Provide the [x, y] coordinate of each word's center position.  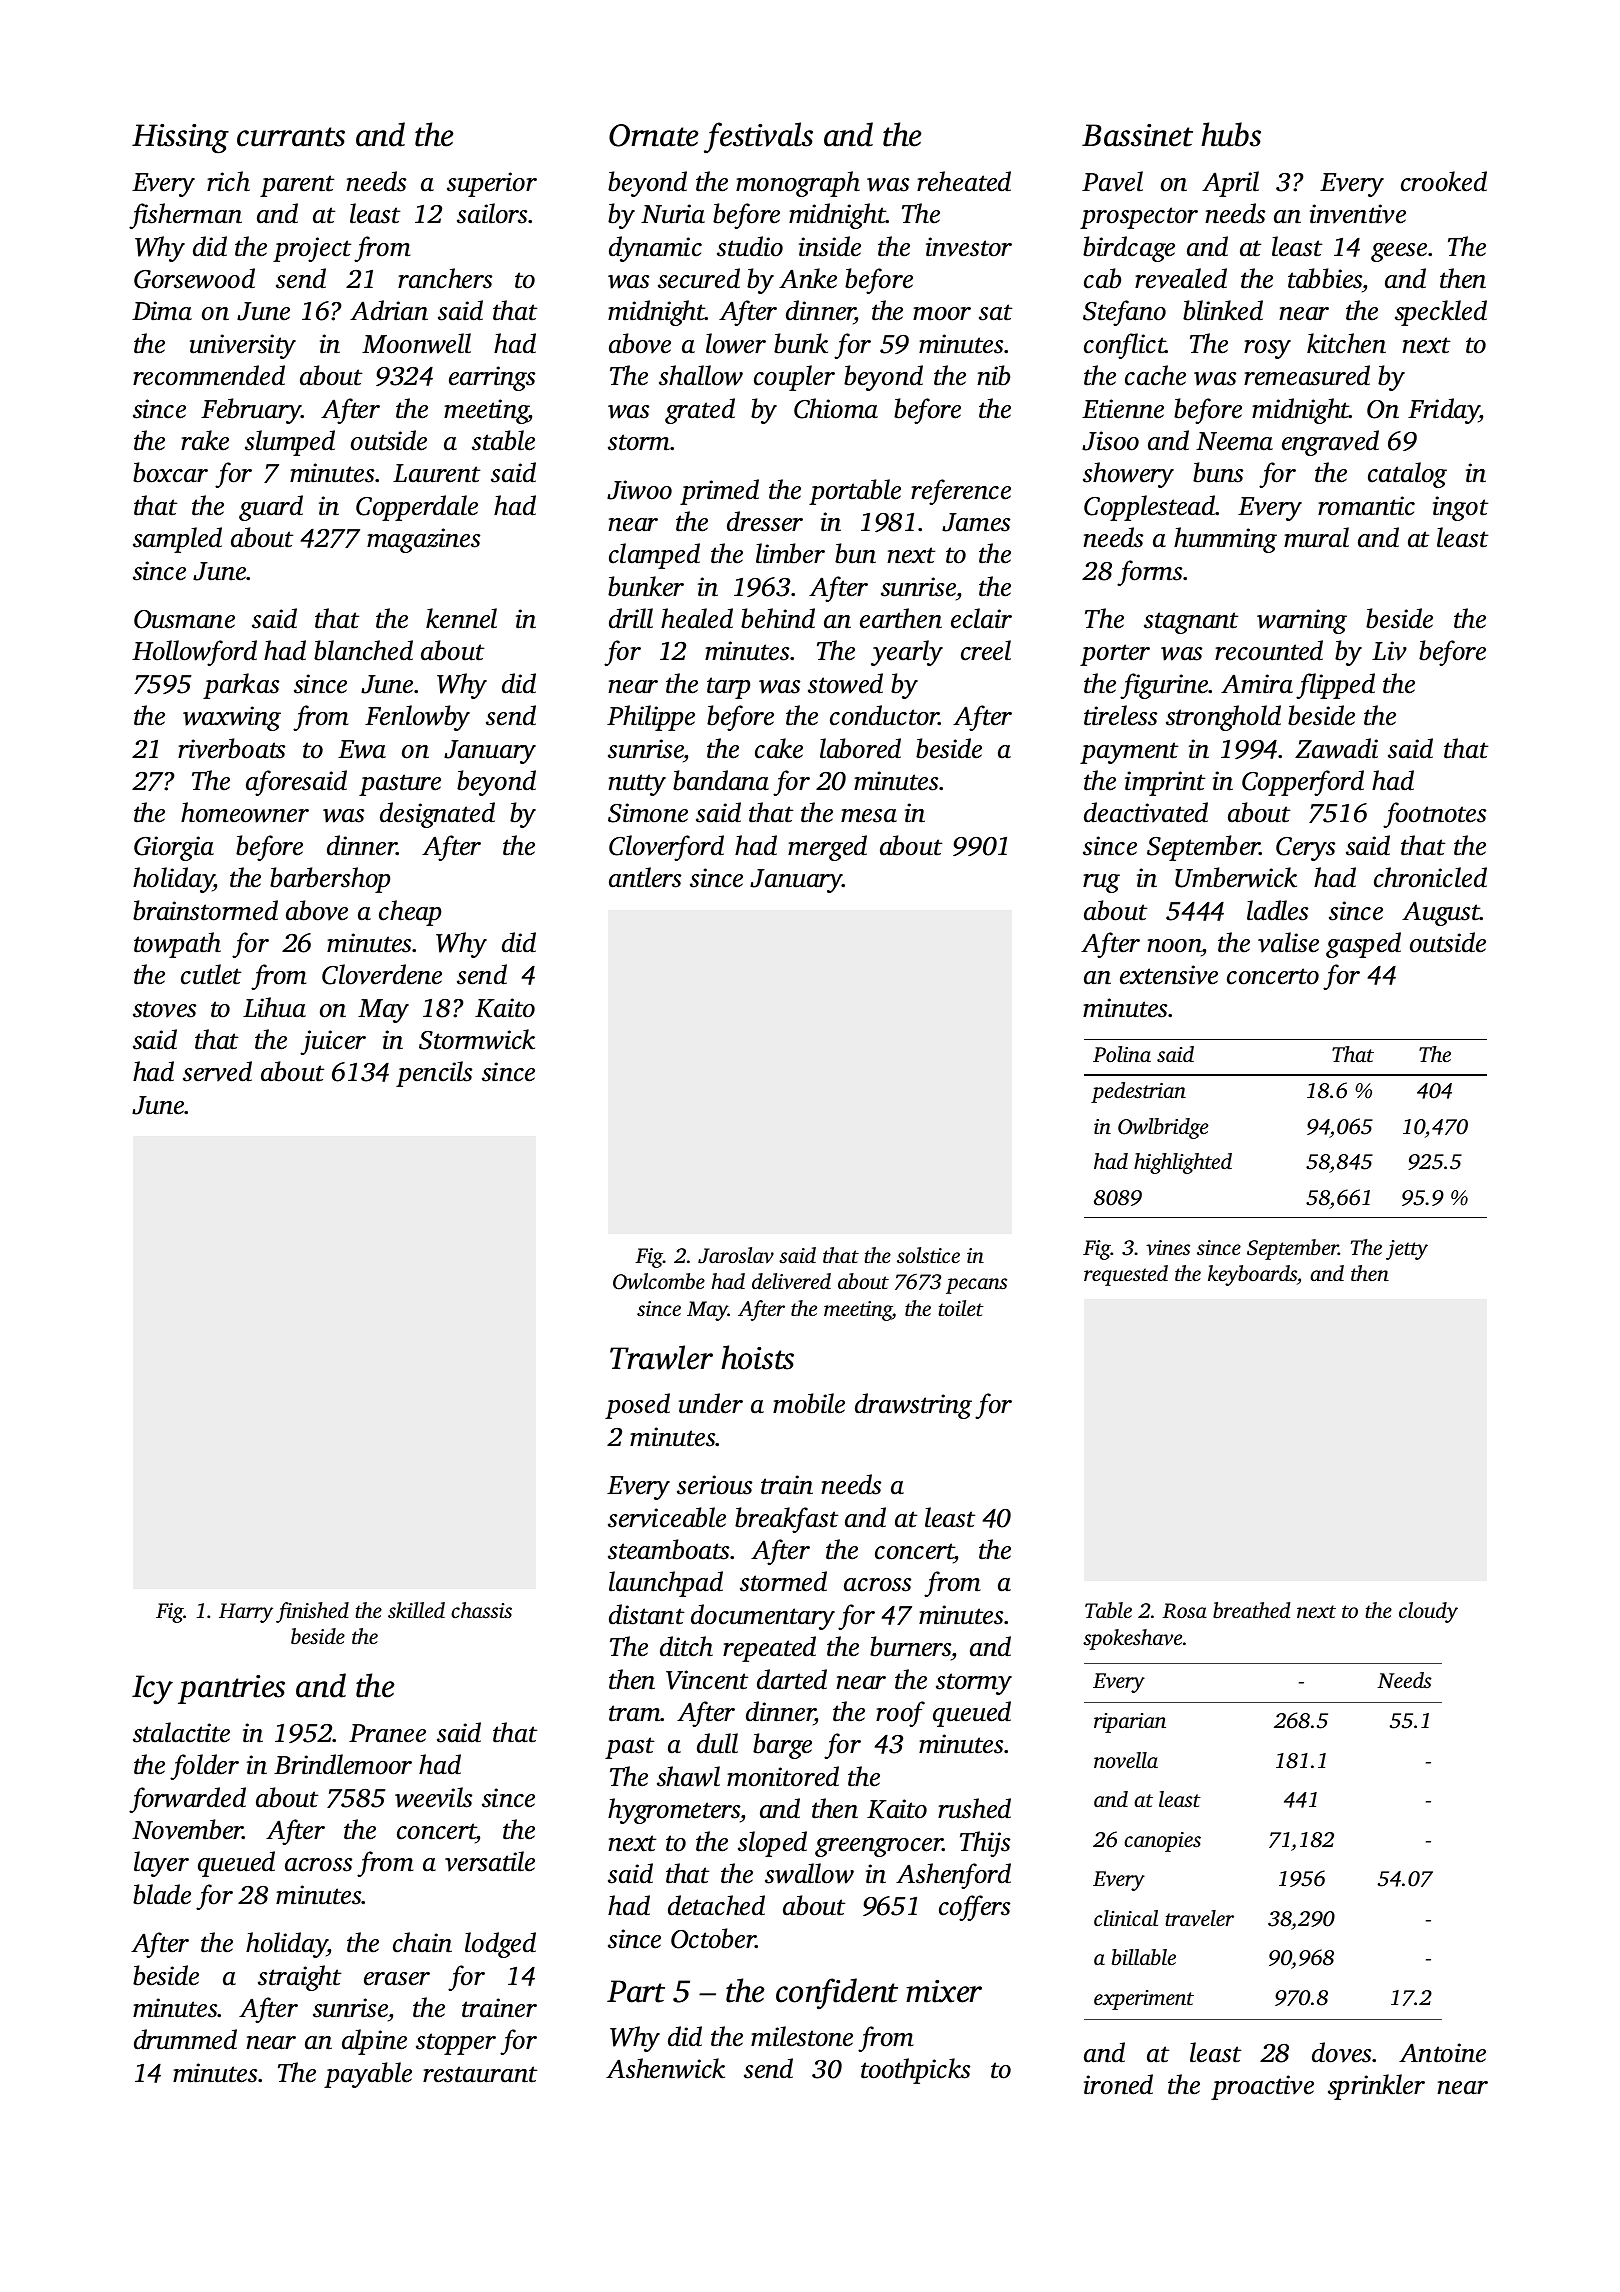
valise [1288, 942]
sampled [177, 540]
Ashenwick [665, 2068]
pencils [434, 1074]
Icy [152, 1690]
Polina [1122, 1054]
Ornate [653, 135]
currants [291, 137]
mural [1316, 537]
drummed [185, 2039]
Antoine [1442, 2053]
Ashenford [953, 1876]
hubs [1231, 134]
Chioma [836, 408]
